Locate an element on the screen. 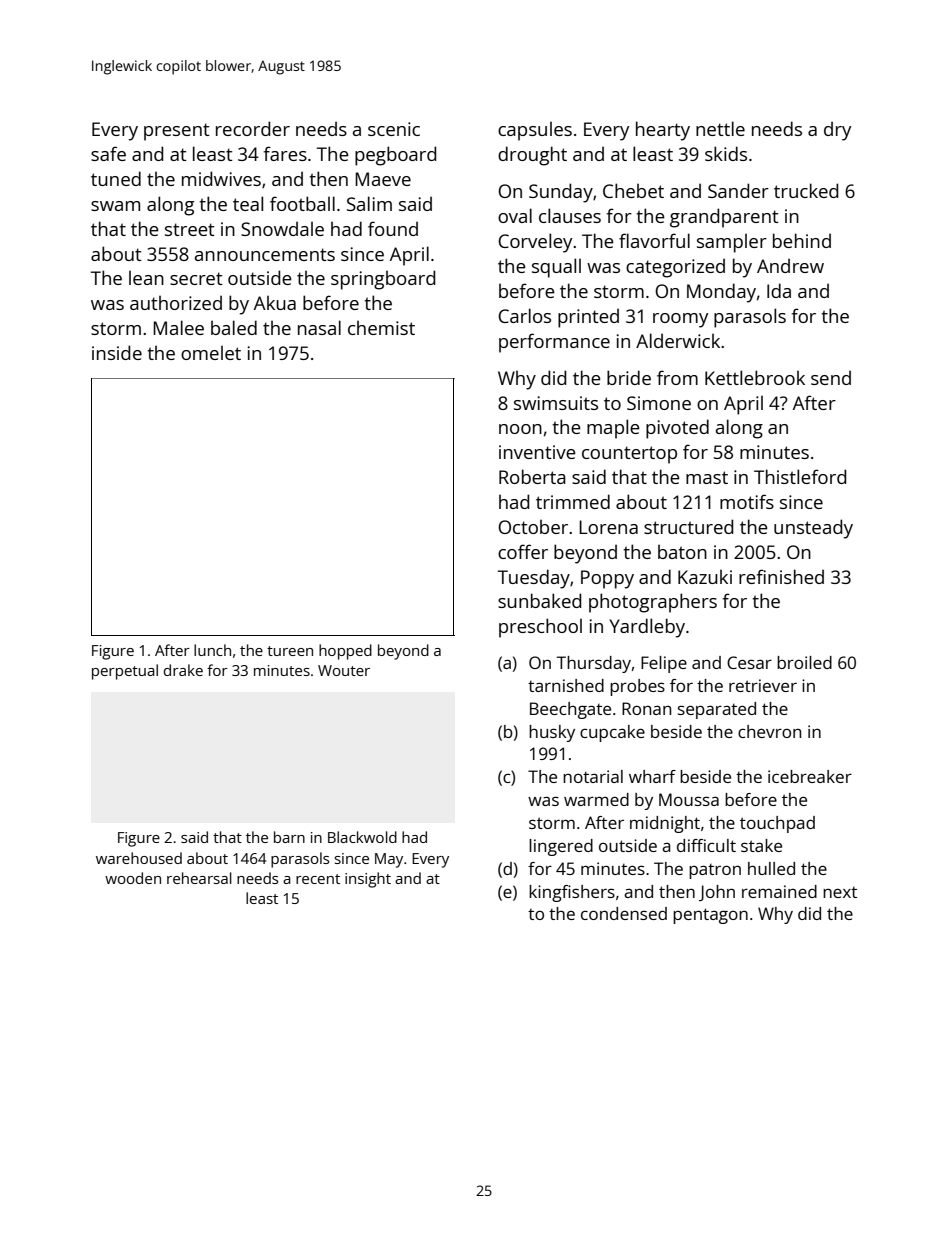 The height and width of the screenshot is (1233, 952). roomy is located at coordinates (680, 320).
